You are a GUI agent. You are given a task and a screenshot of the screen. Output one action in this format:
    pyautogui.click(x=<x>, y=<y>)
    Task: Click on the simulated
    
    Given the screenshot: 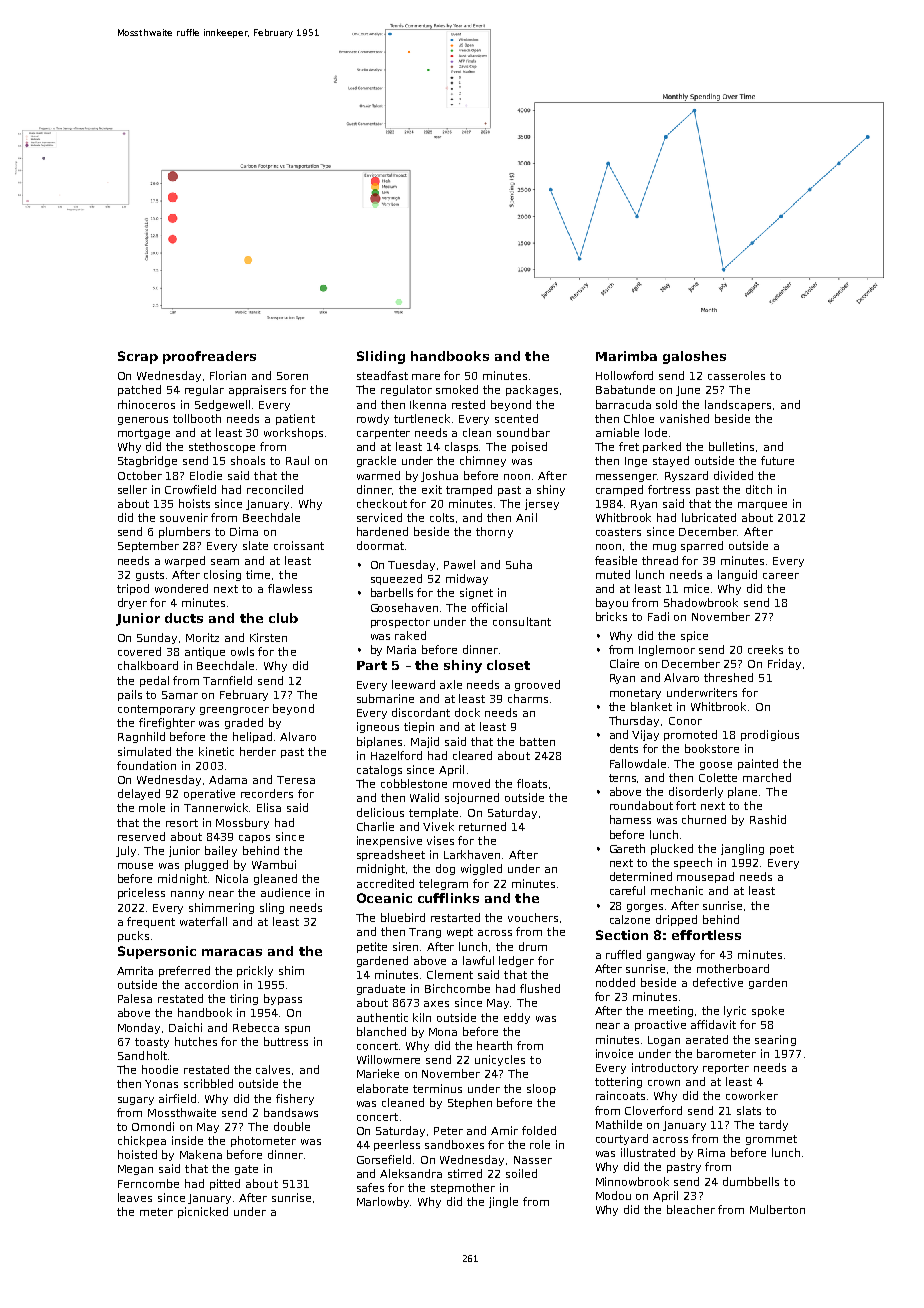 What is the action you would take?
    pyautogui.click(x=144, y=751)
